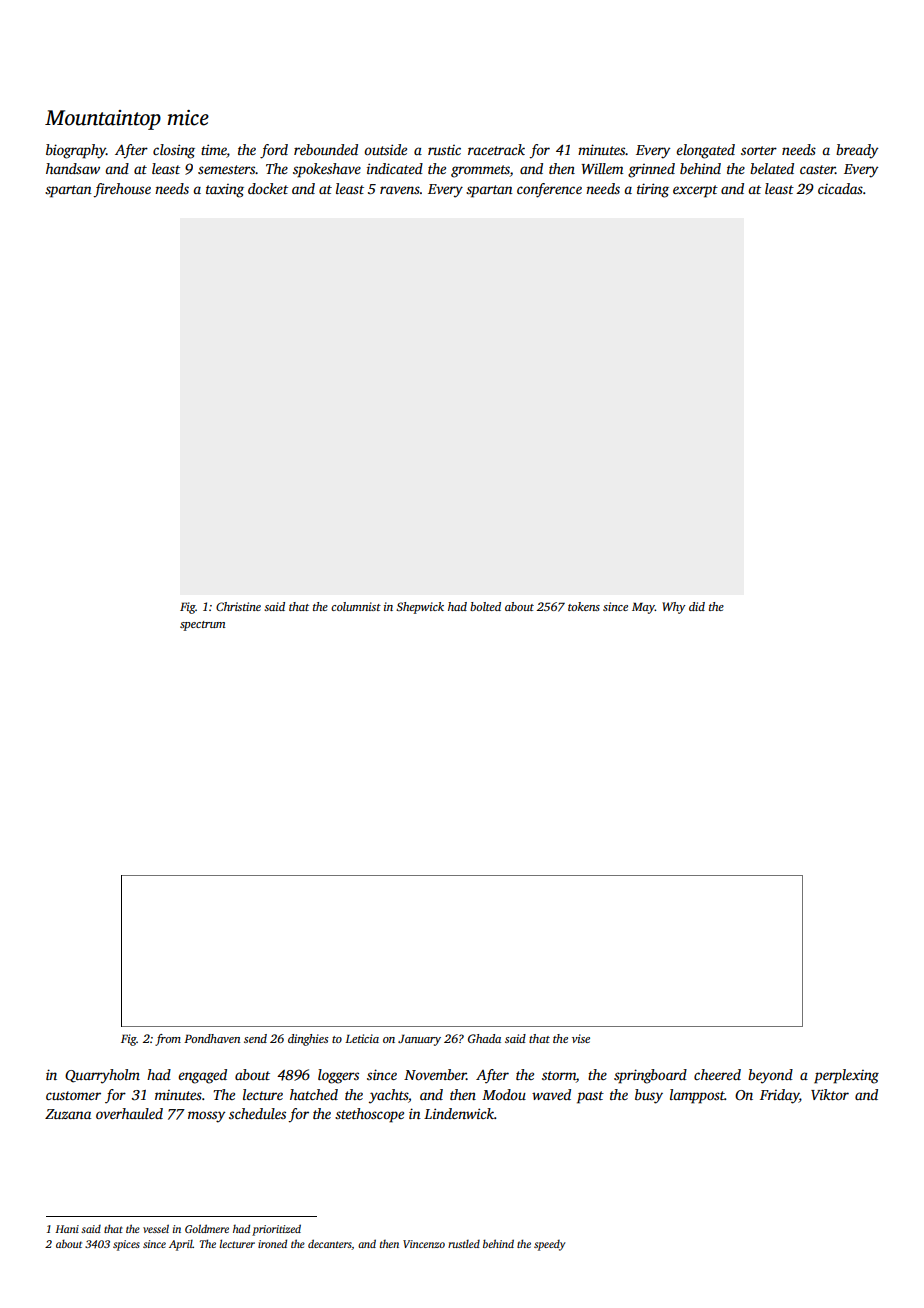 This screenshot has height=1308, width=924. I want to click on ravens, so click(400, 190).
